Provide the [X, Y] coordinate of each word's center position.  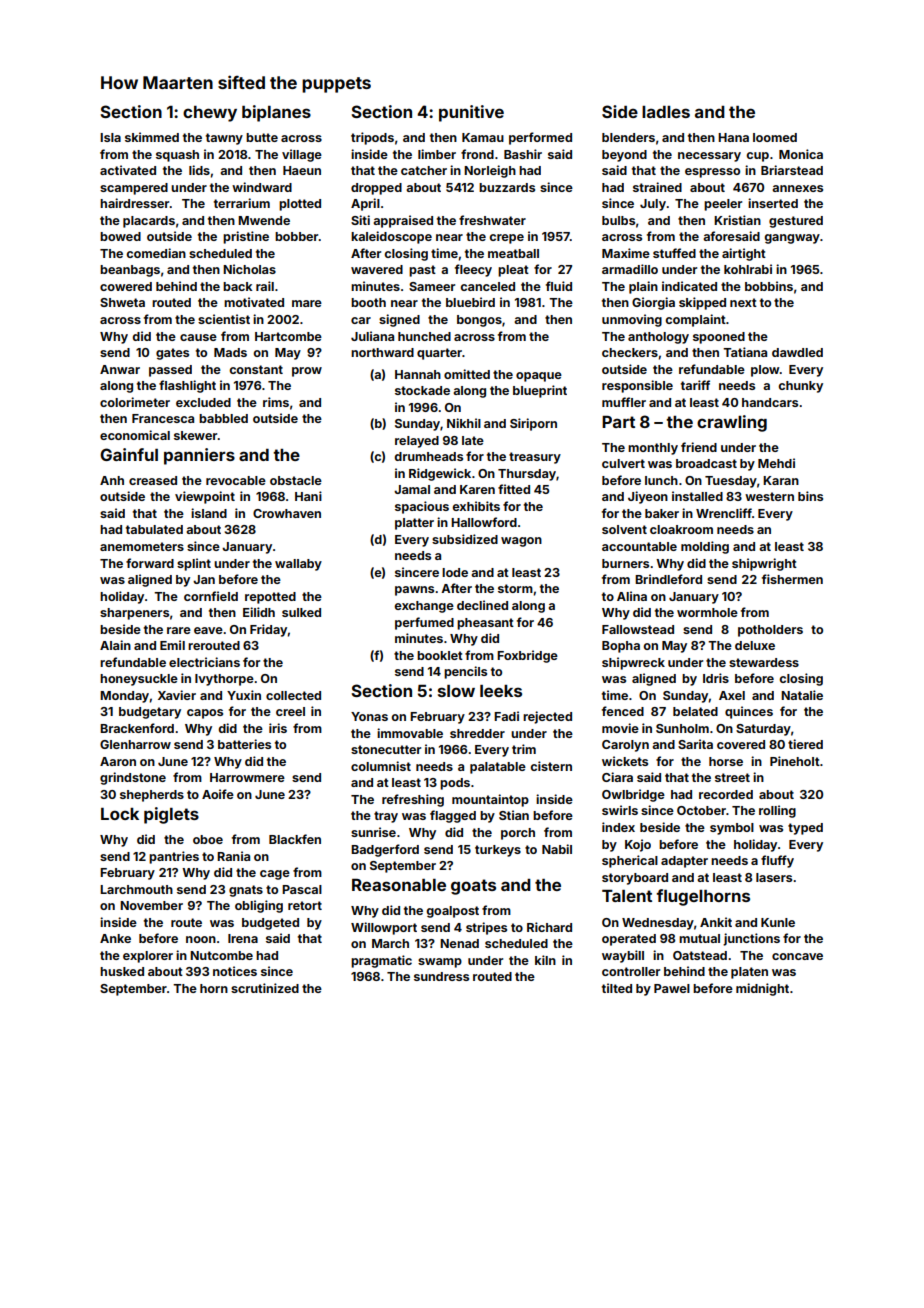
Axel [732, 695]
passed [170, 371]
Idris [716, 678]
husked [122, 971]
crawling [732, 423]
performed [540, 138]
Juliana [372, 336]
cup [757, 157]
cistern [551, 766]
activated [128, 170]
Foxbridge [527, 656]
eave [208, 630]
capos [205, 714]
